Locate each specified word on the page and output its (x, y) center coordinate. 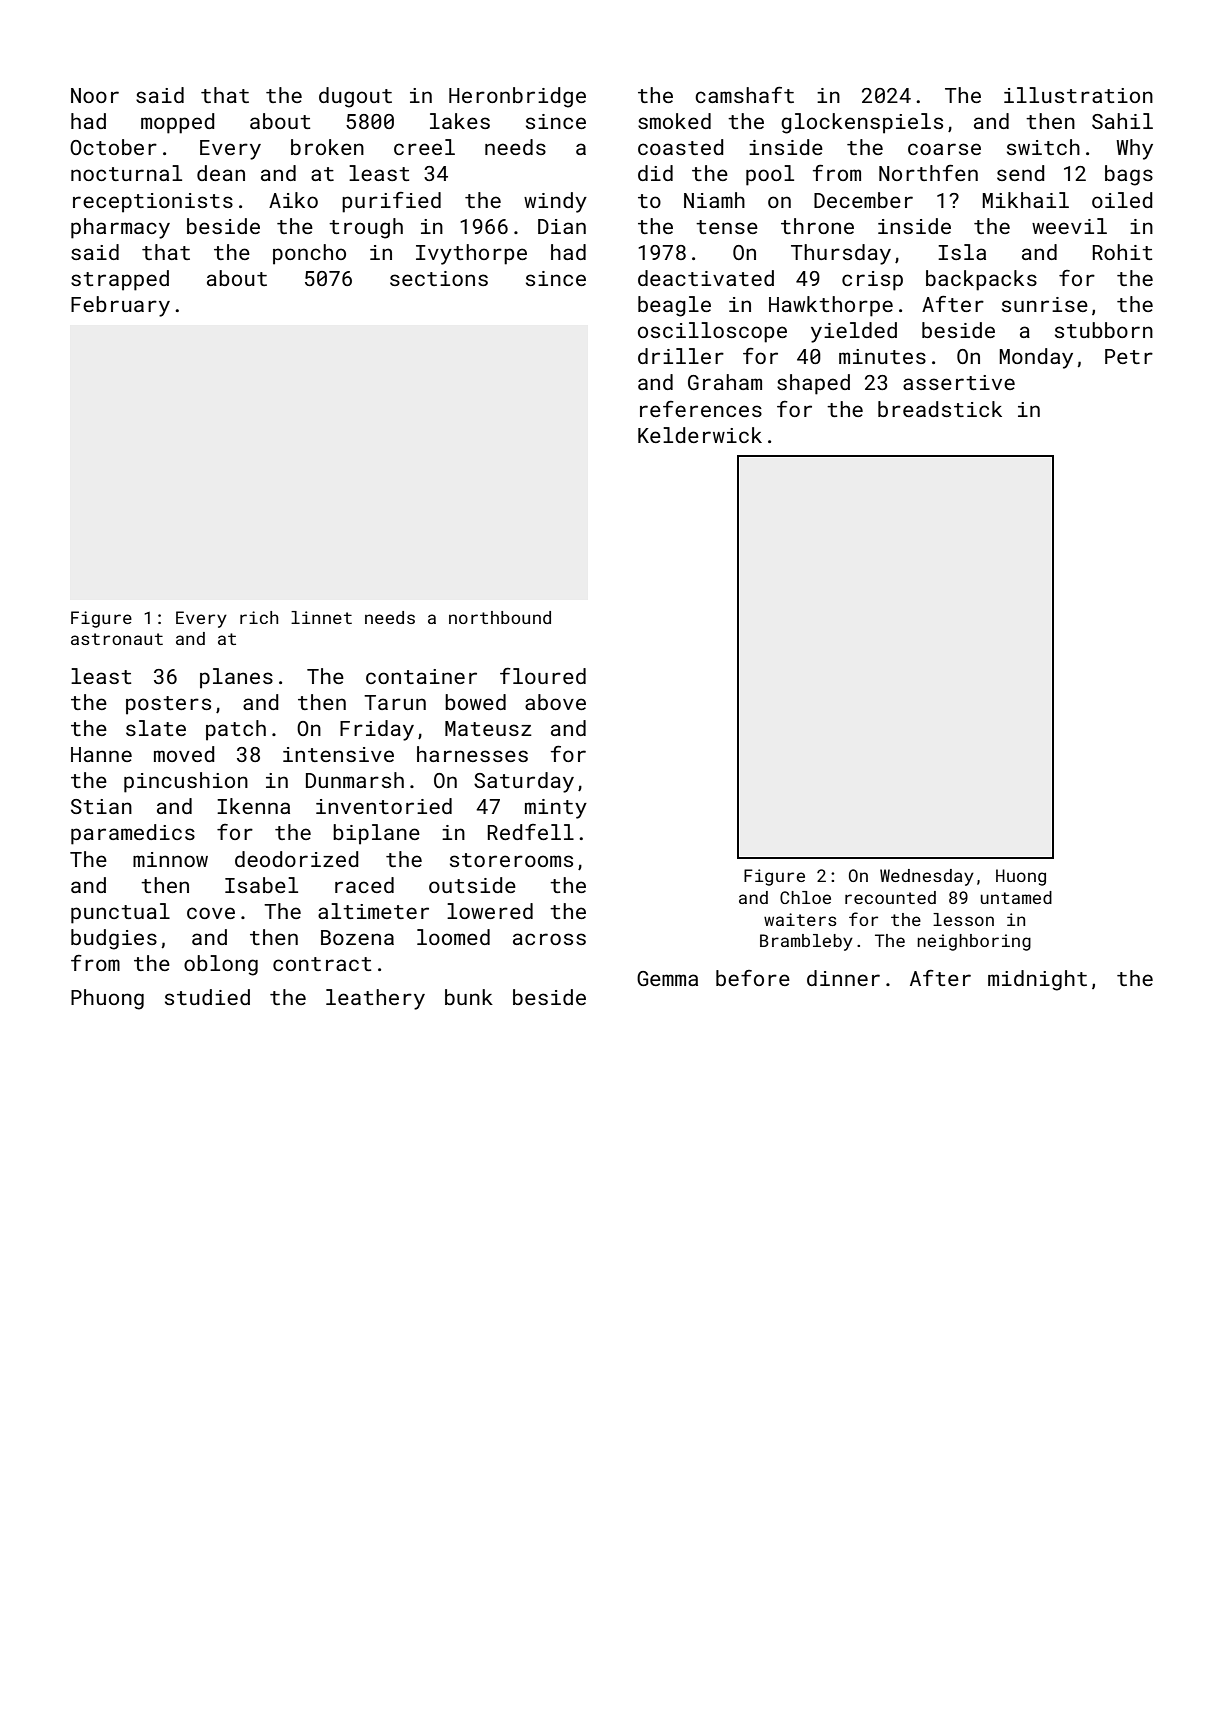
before (753, 978)
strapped (120, 280)
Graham (725, 382)
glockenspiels (862, 123)
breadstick (940, 409)
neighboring (974, 942)
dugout (355, 97)
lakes (460, 121)
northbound (500, 617)
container (421, 676)
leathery (375, 999)
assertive (959, 382)
